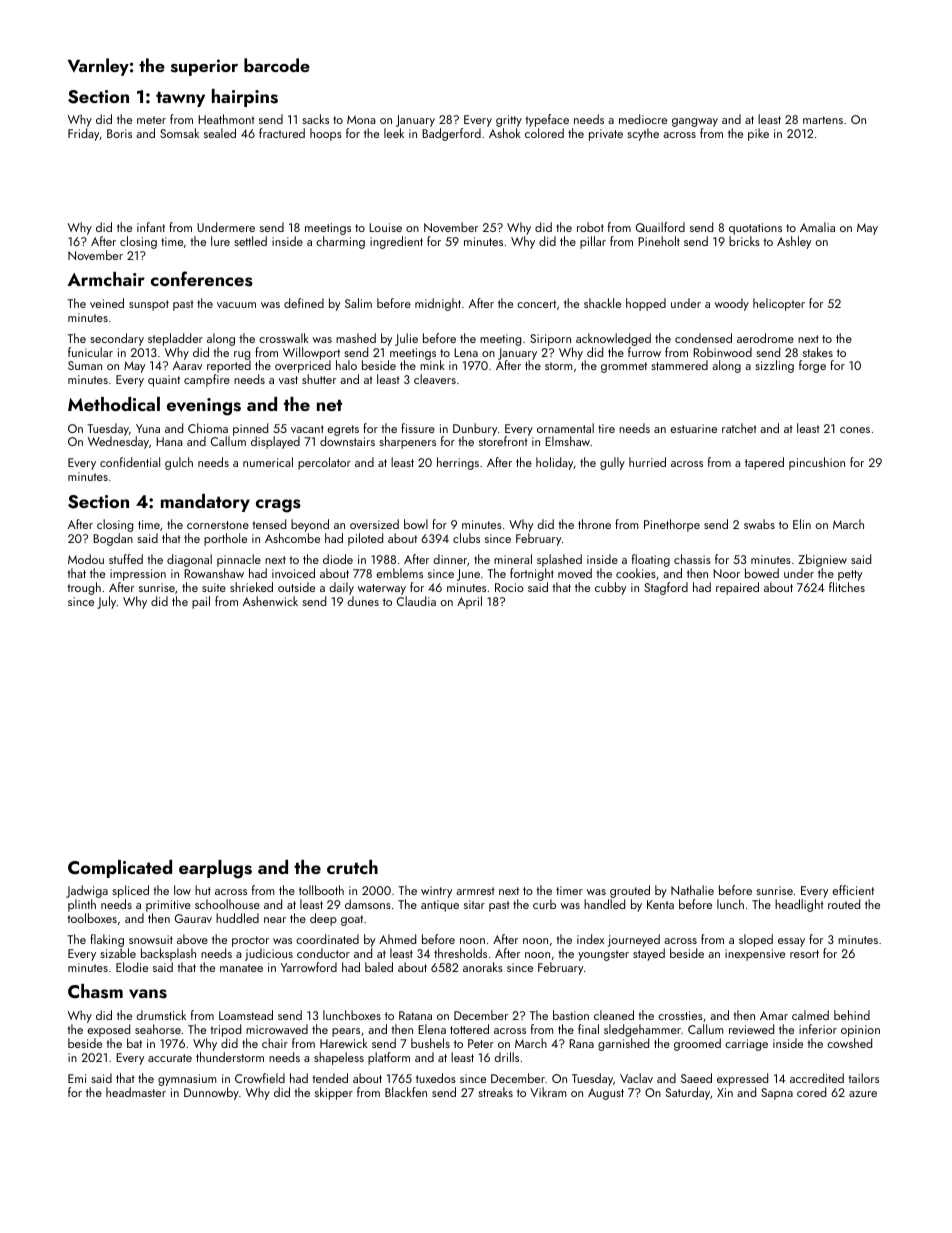  I want to click on aerodrome, so click(765, 338).
